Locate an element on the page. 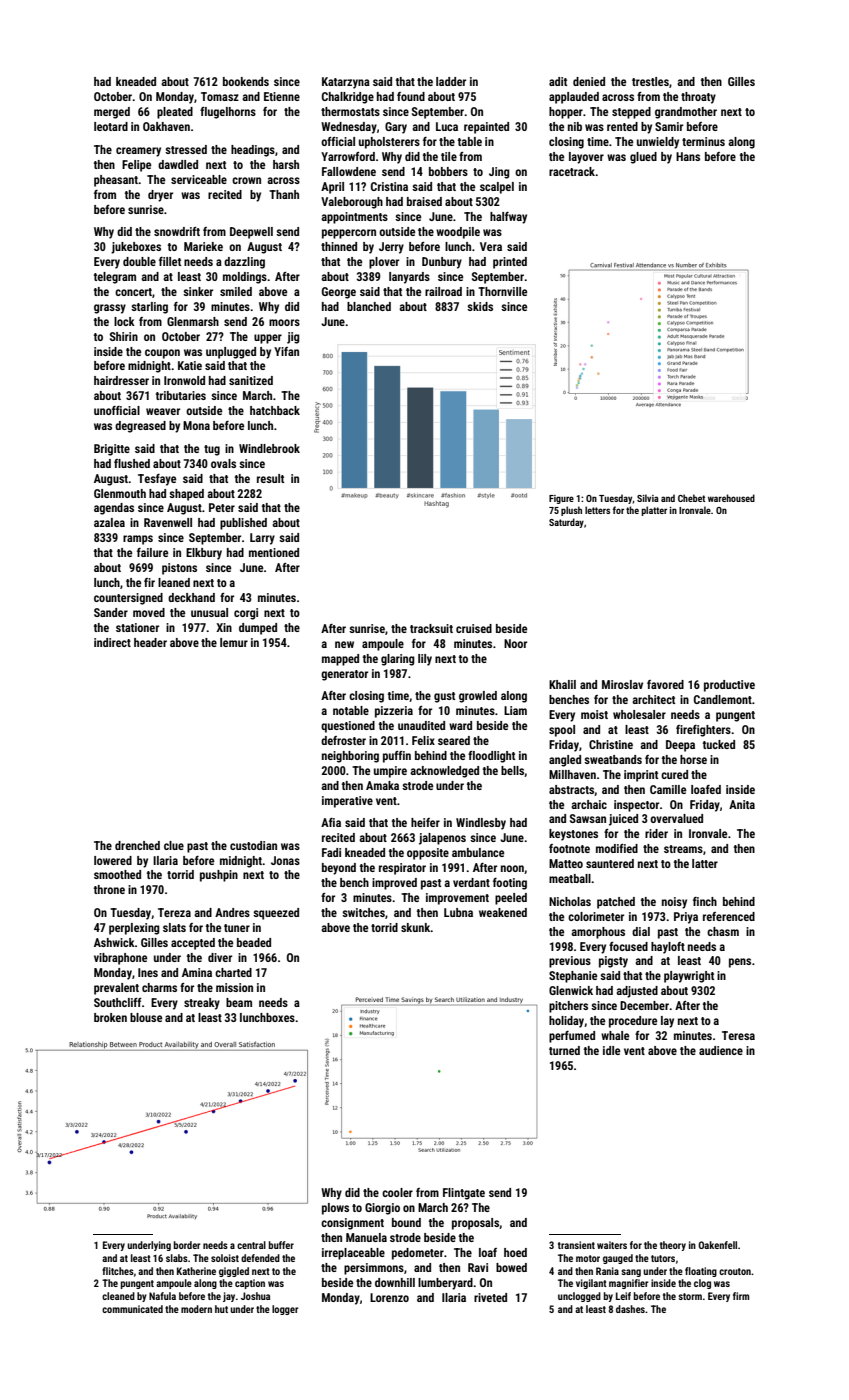  plows is located at coordinates (335, 1209).
